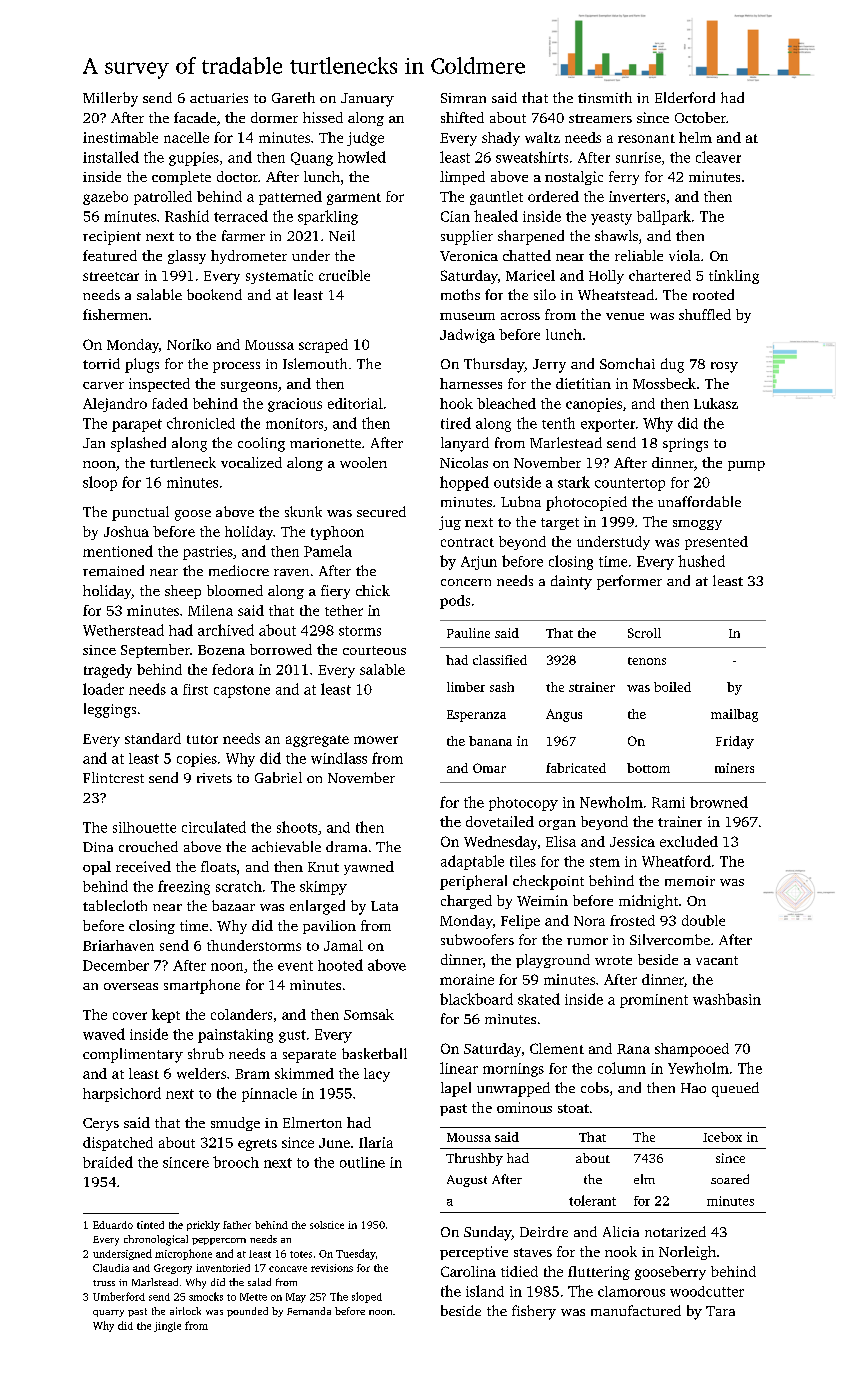 This document has width=849, height=1400. What do you see at coordinates (259, 1282) in the document?
I see `salad` at bounding box center [259, 1282].
